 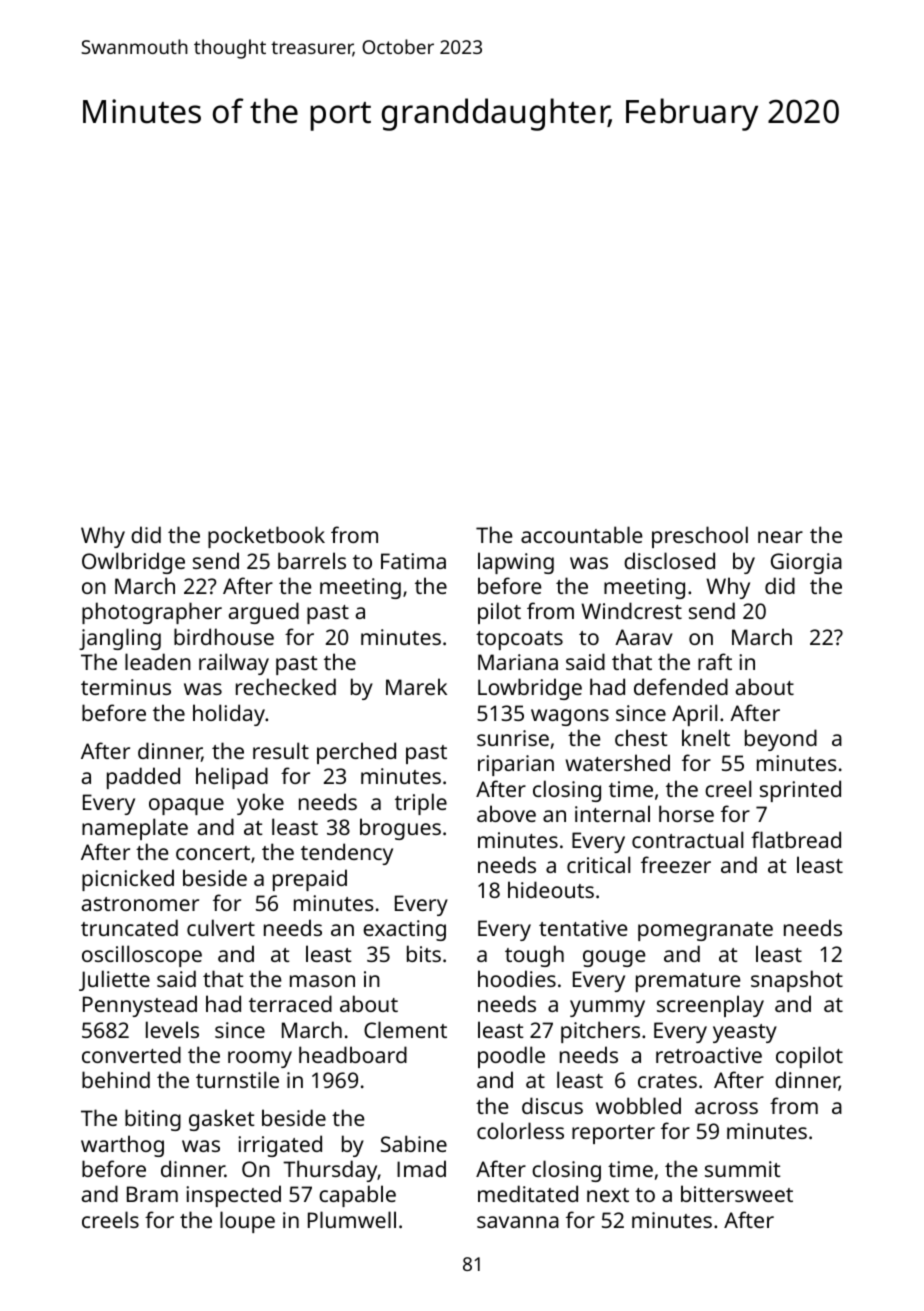 I want to click on tendency, so click(x=347, y=854).
